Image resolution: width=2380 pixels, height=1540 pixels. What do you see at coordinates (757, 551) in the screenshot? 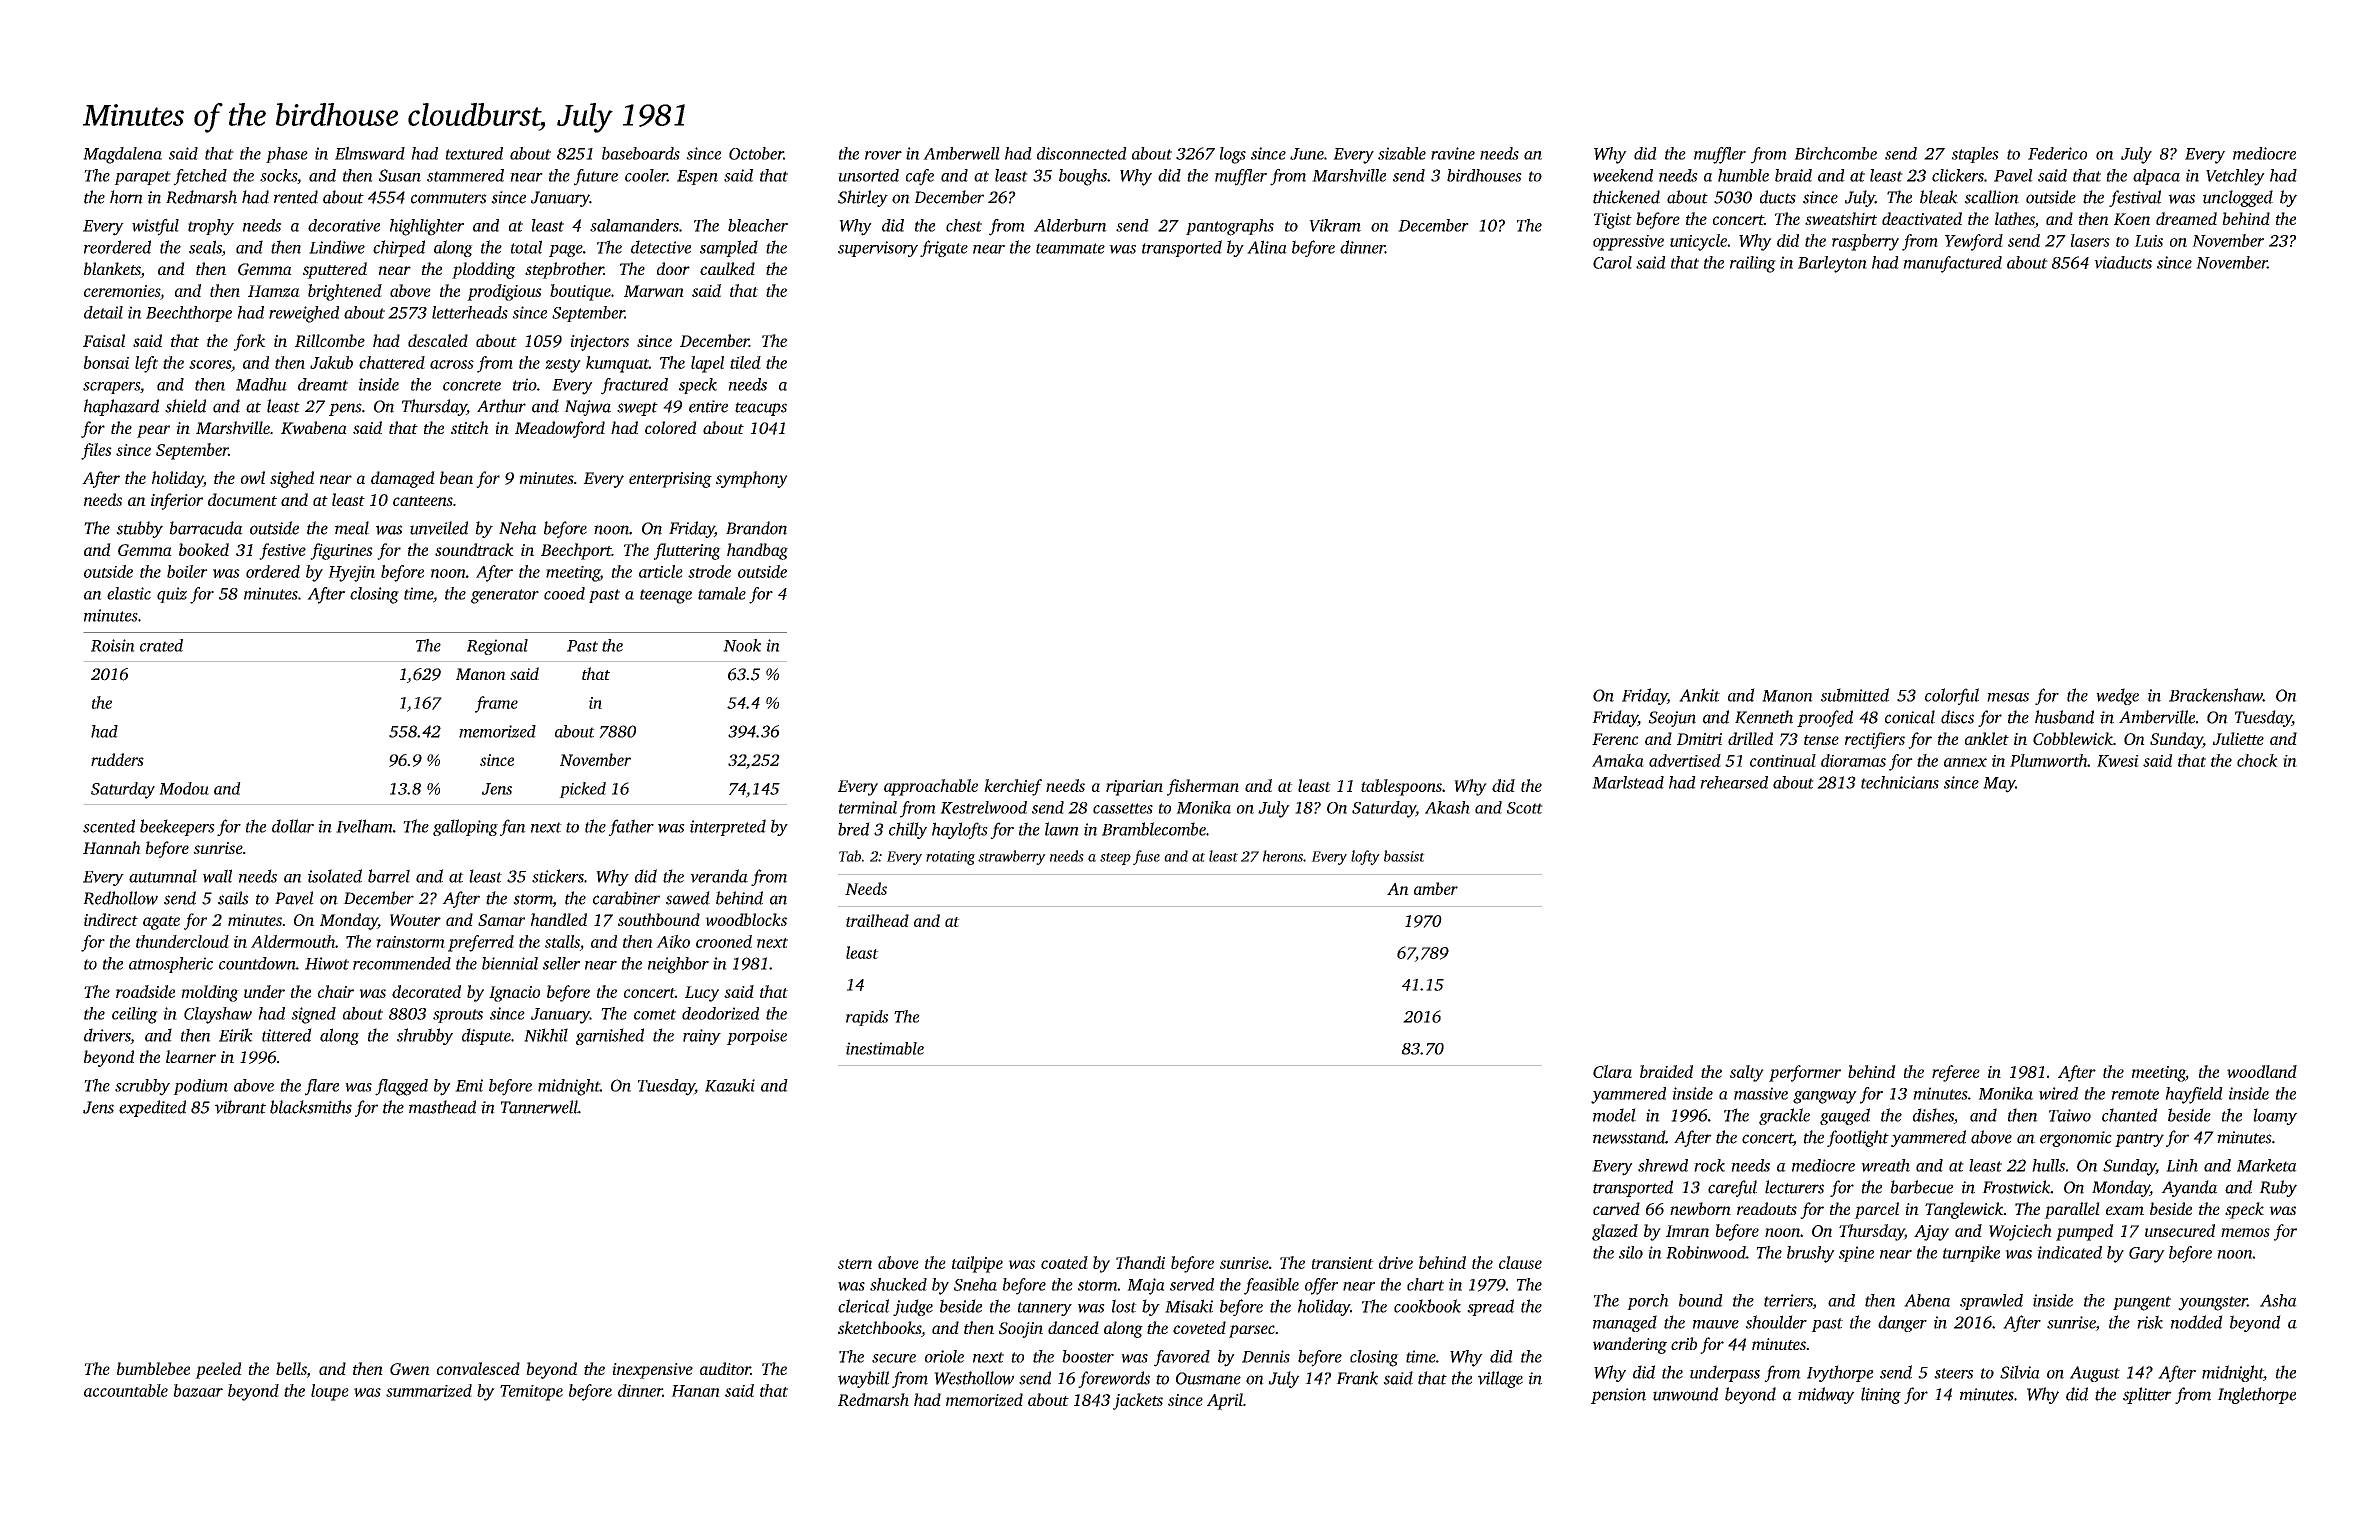
I see `handbag` at bounding box center [757, 551].
